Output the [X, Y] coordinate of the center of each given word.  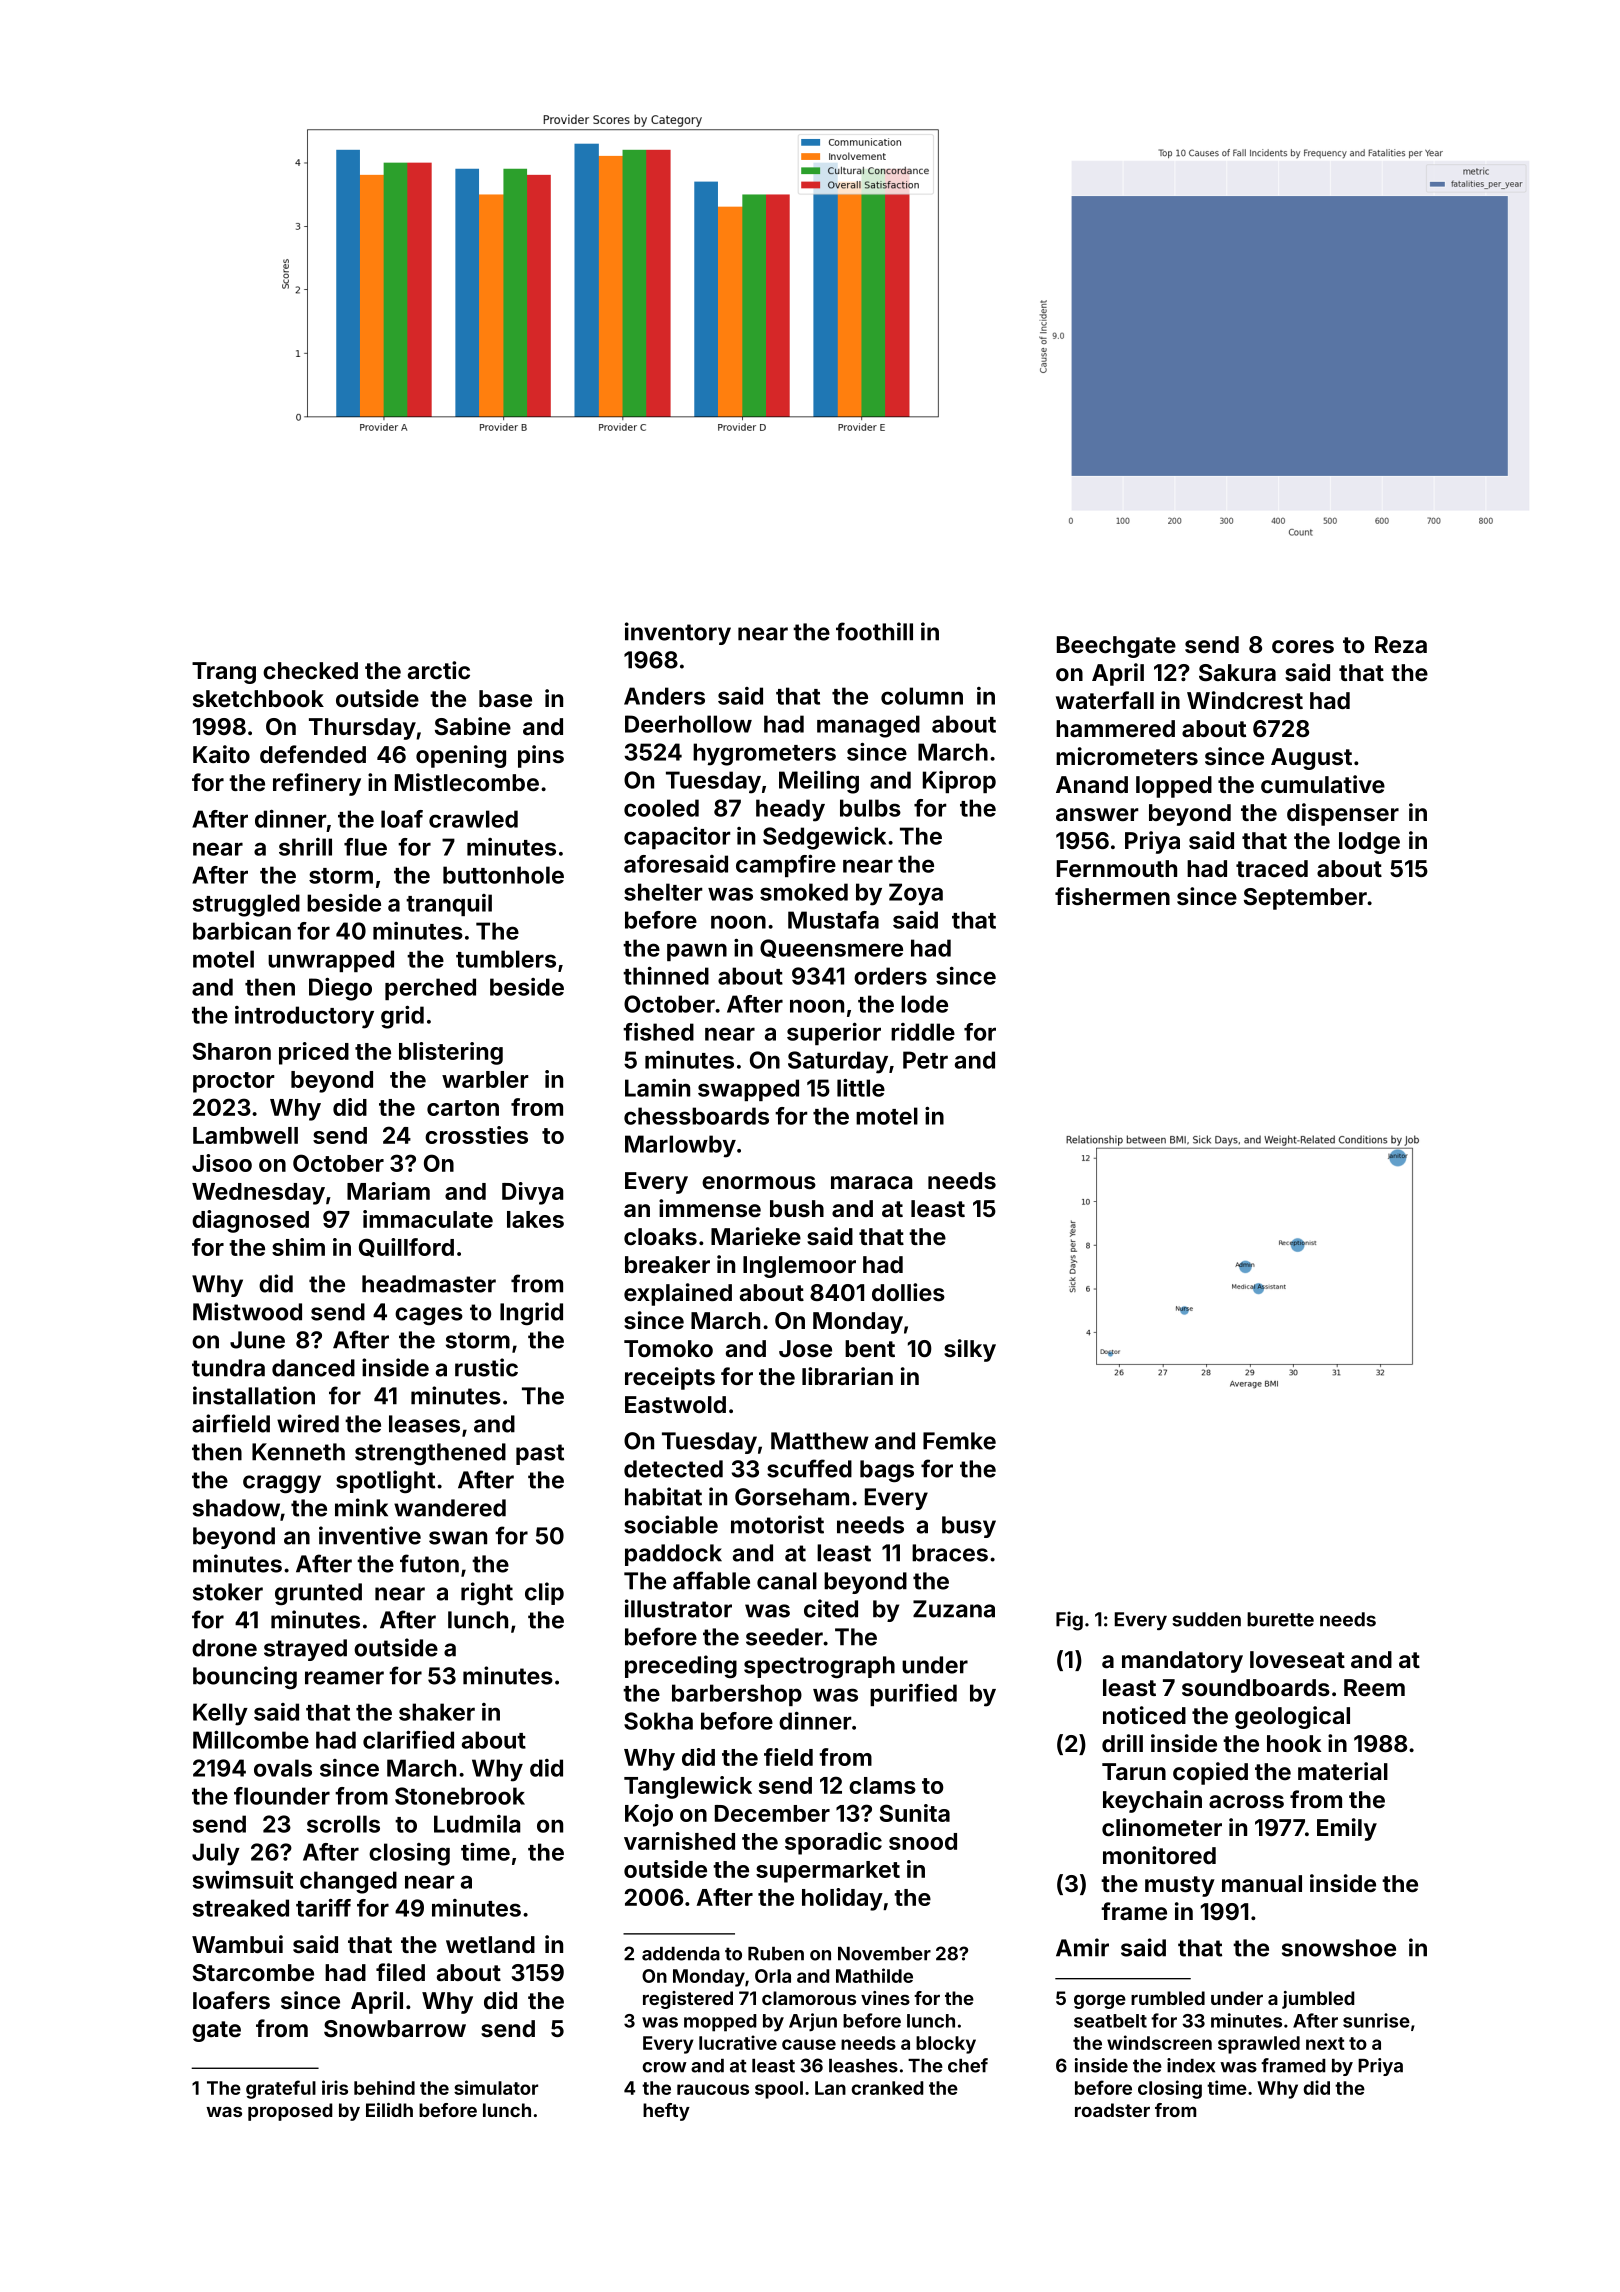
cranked [887, 2088]
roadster [1112, 2110]
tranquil [449, 905]
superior [834, 1034]
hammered [1115, 728]
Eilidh [389, 2110]
